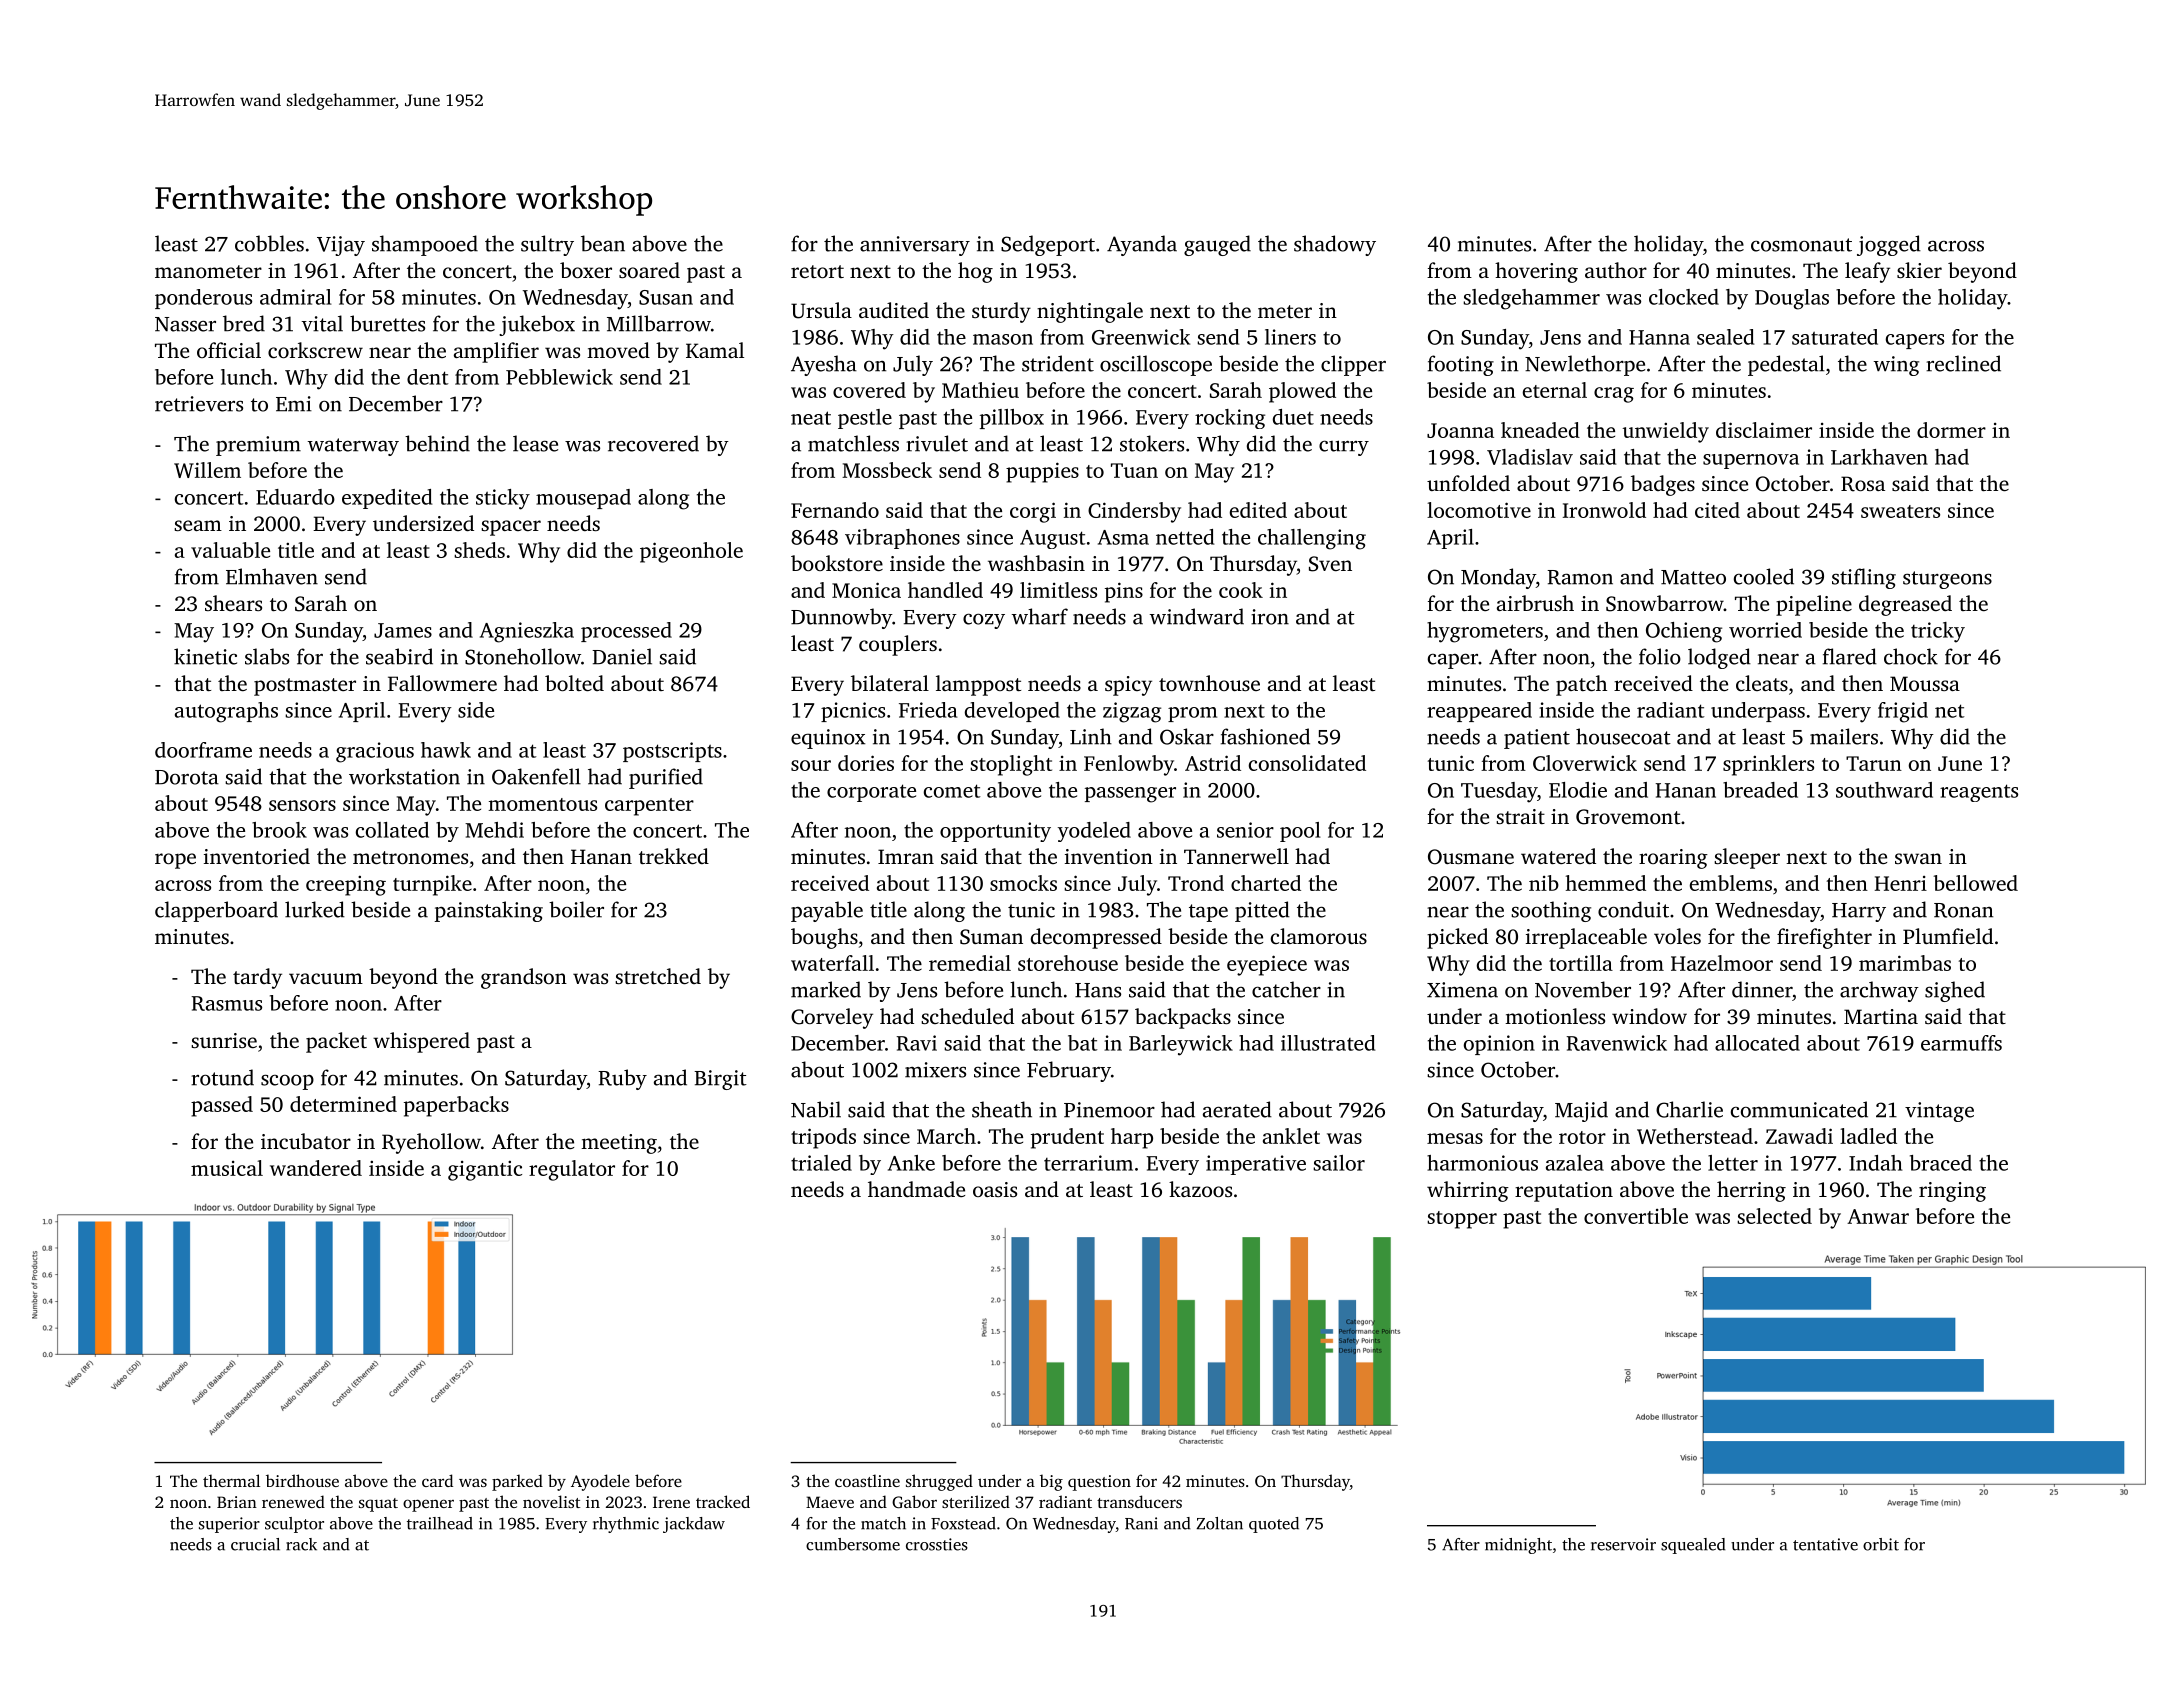  What do you see at coordinates (1462, 1220) in the screenshot?
I see `stopper` at bounding box center [1462, 1220].
